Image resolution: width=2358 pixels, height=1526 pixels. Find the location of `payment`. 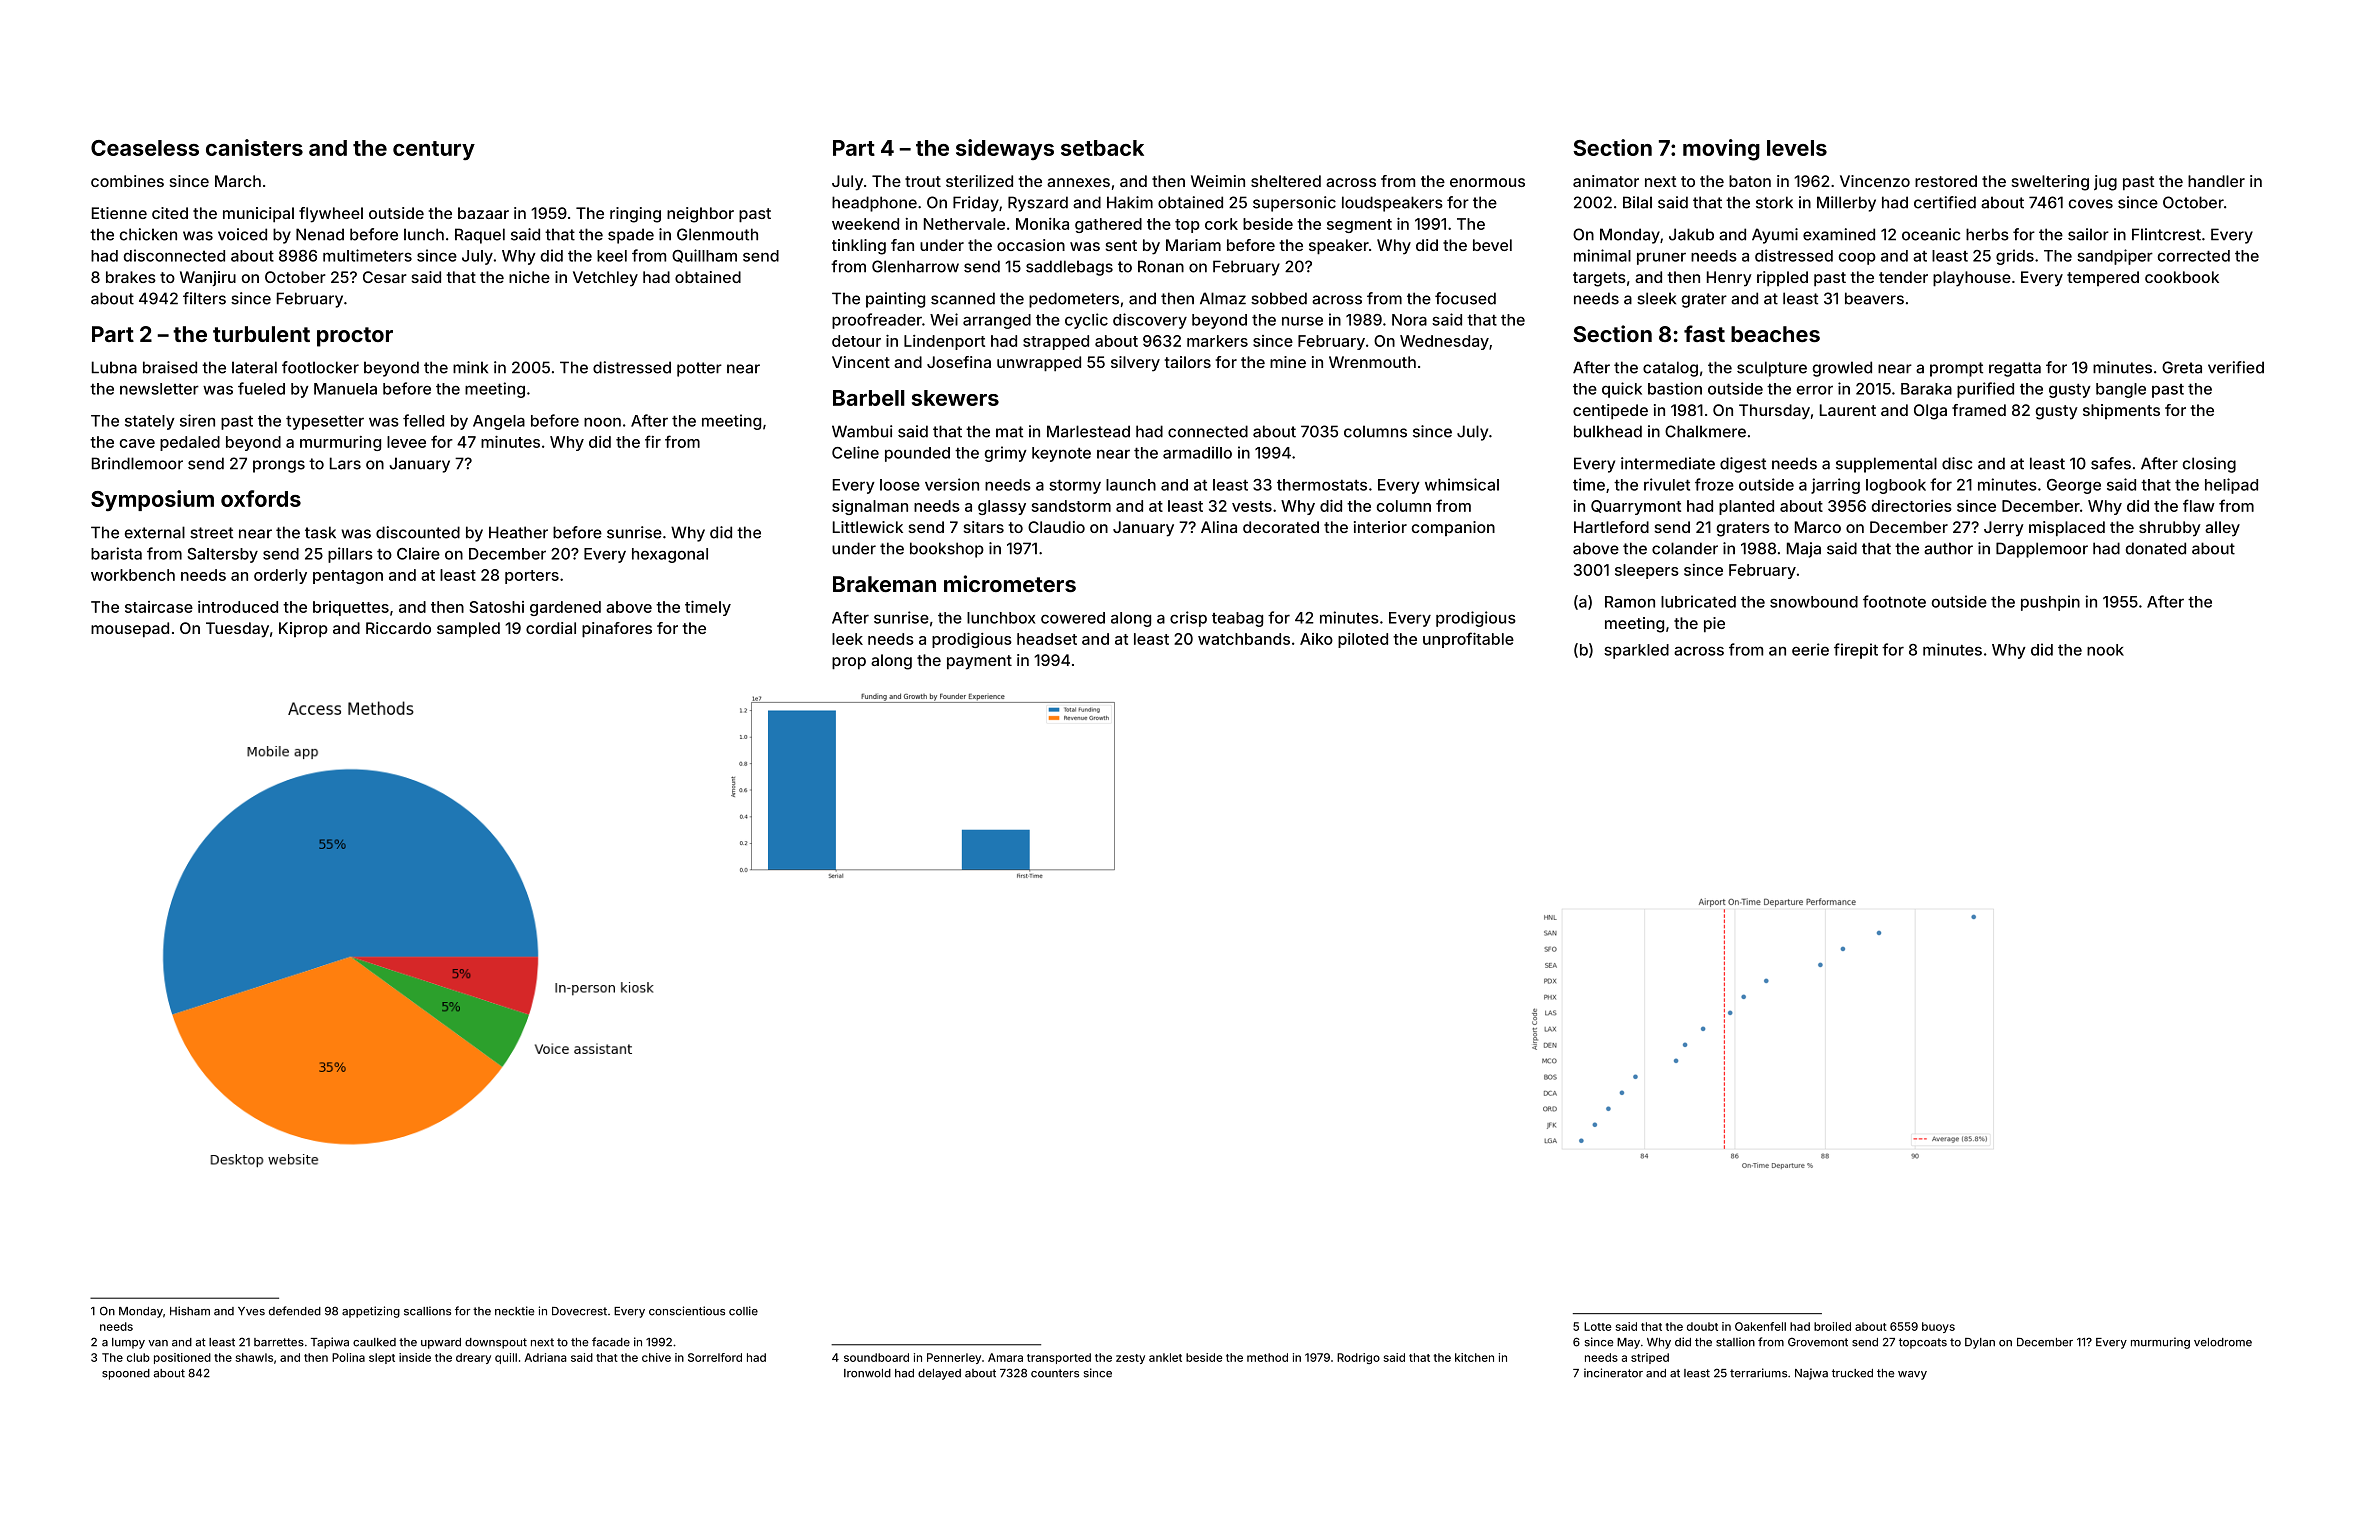

payment is located at coordinates (979, 662).
